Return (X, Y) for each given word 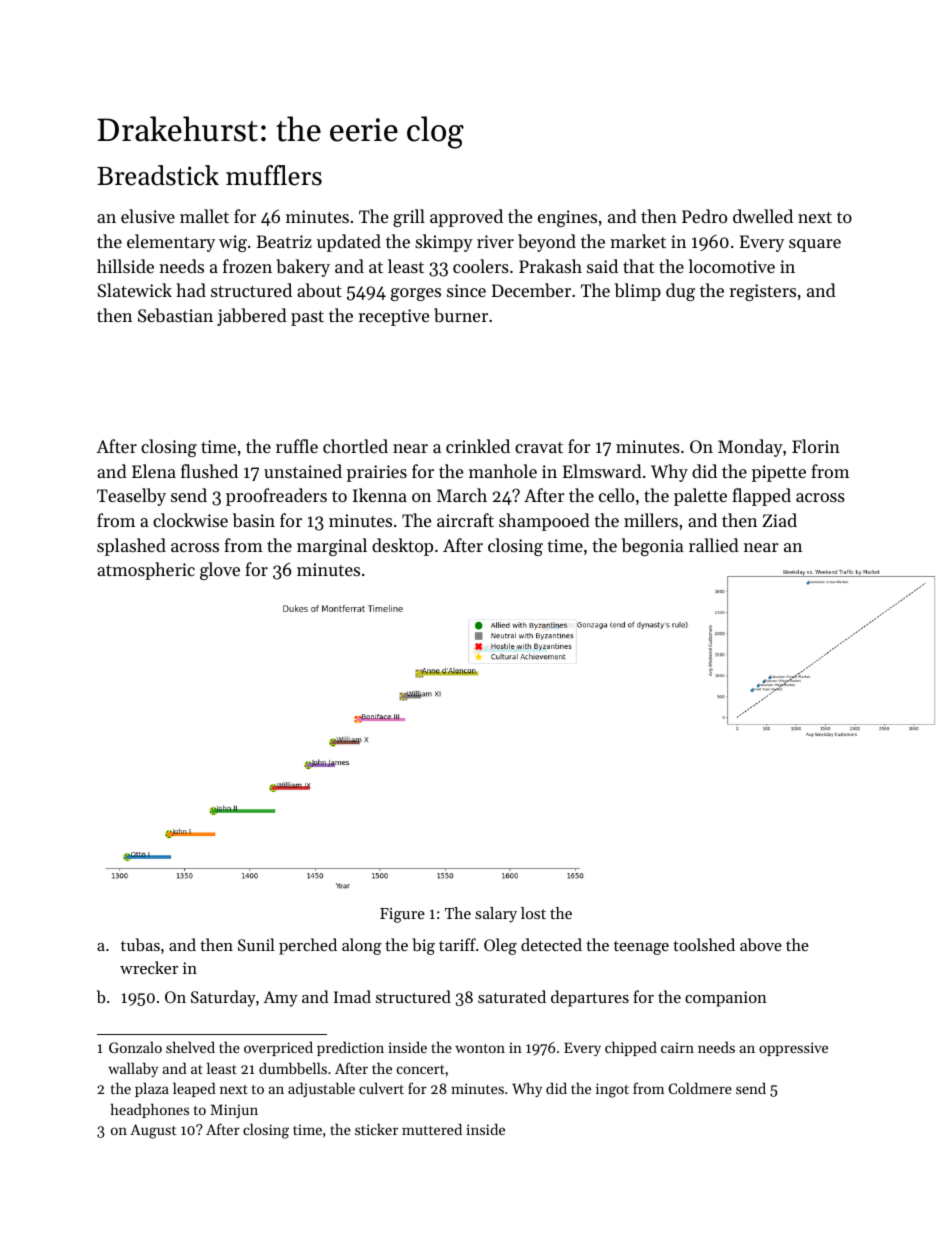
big (423, 946)
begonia (653, 547)
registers (762, 292)
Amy (280, 999)
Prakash (550, 266)
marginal (332, 547)
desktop (402, 547)
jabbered (252, 317)
